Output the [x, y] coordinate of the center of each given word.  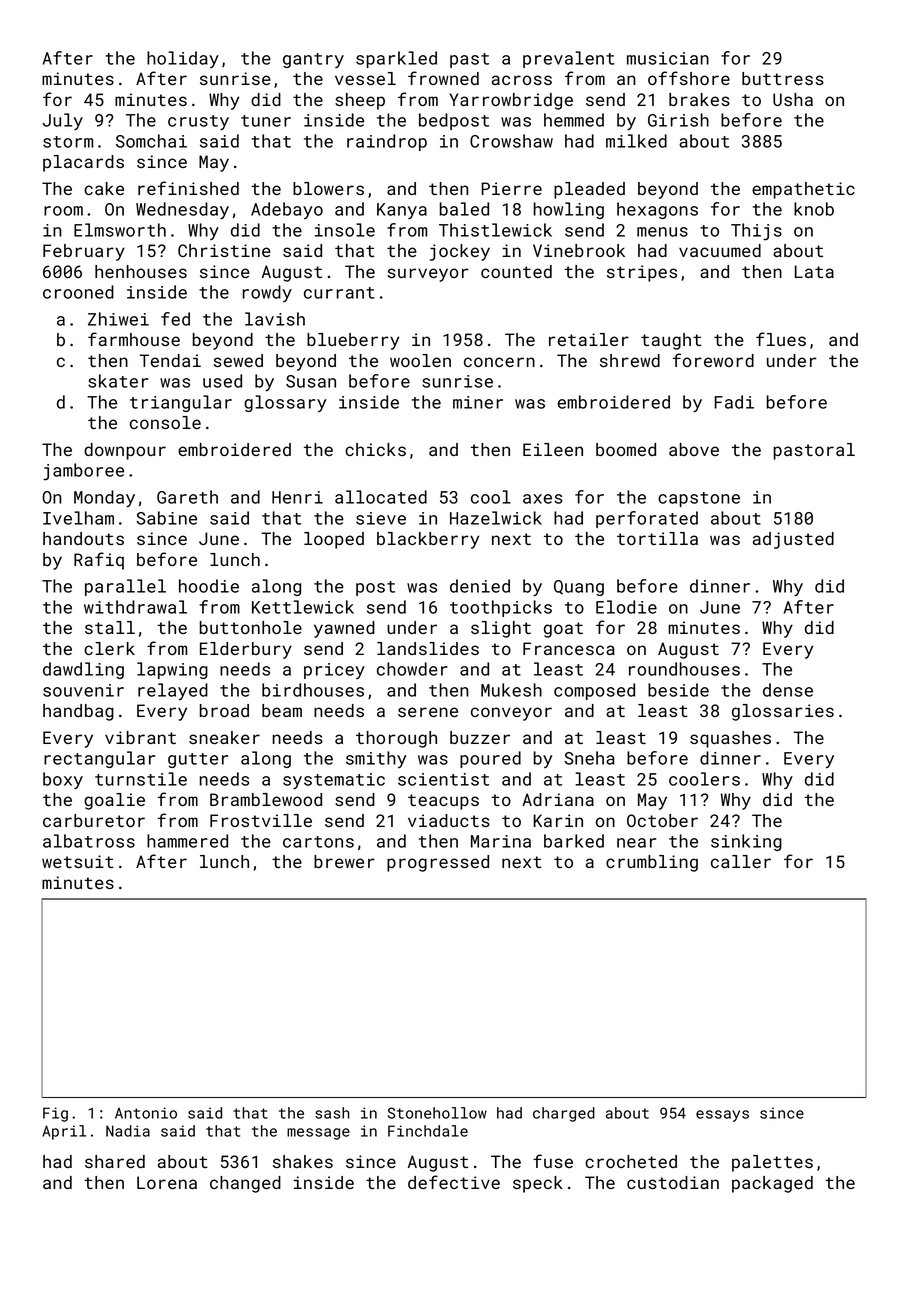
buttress [783, 78]
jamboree [83, 472]
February [84, 252]
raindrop [387, 142]
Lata [814, 271]
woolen [420, 360]
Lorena [167, 1182]
